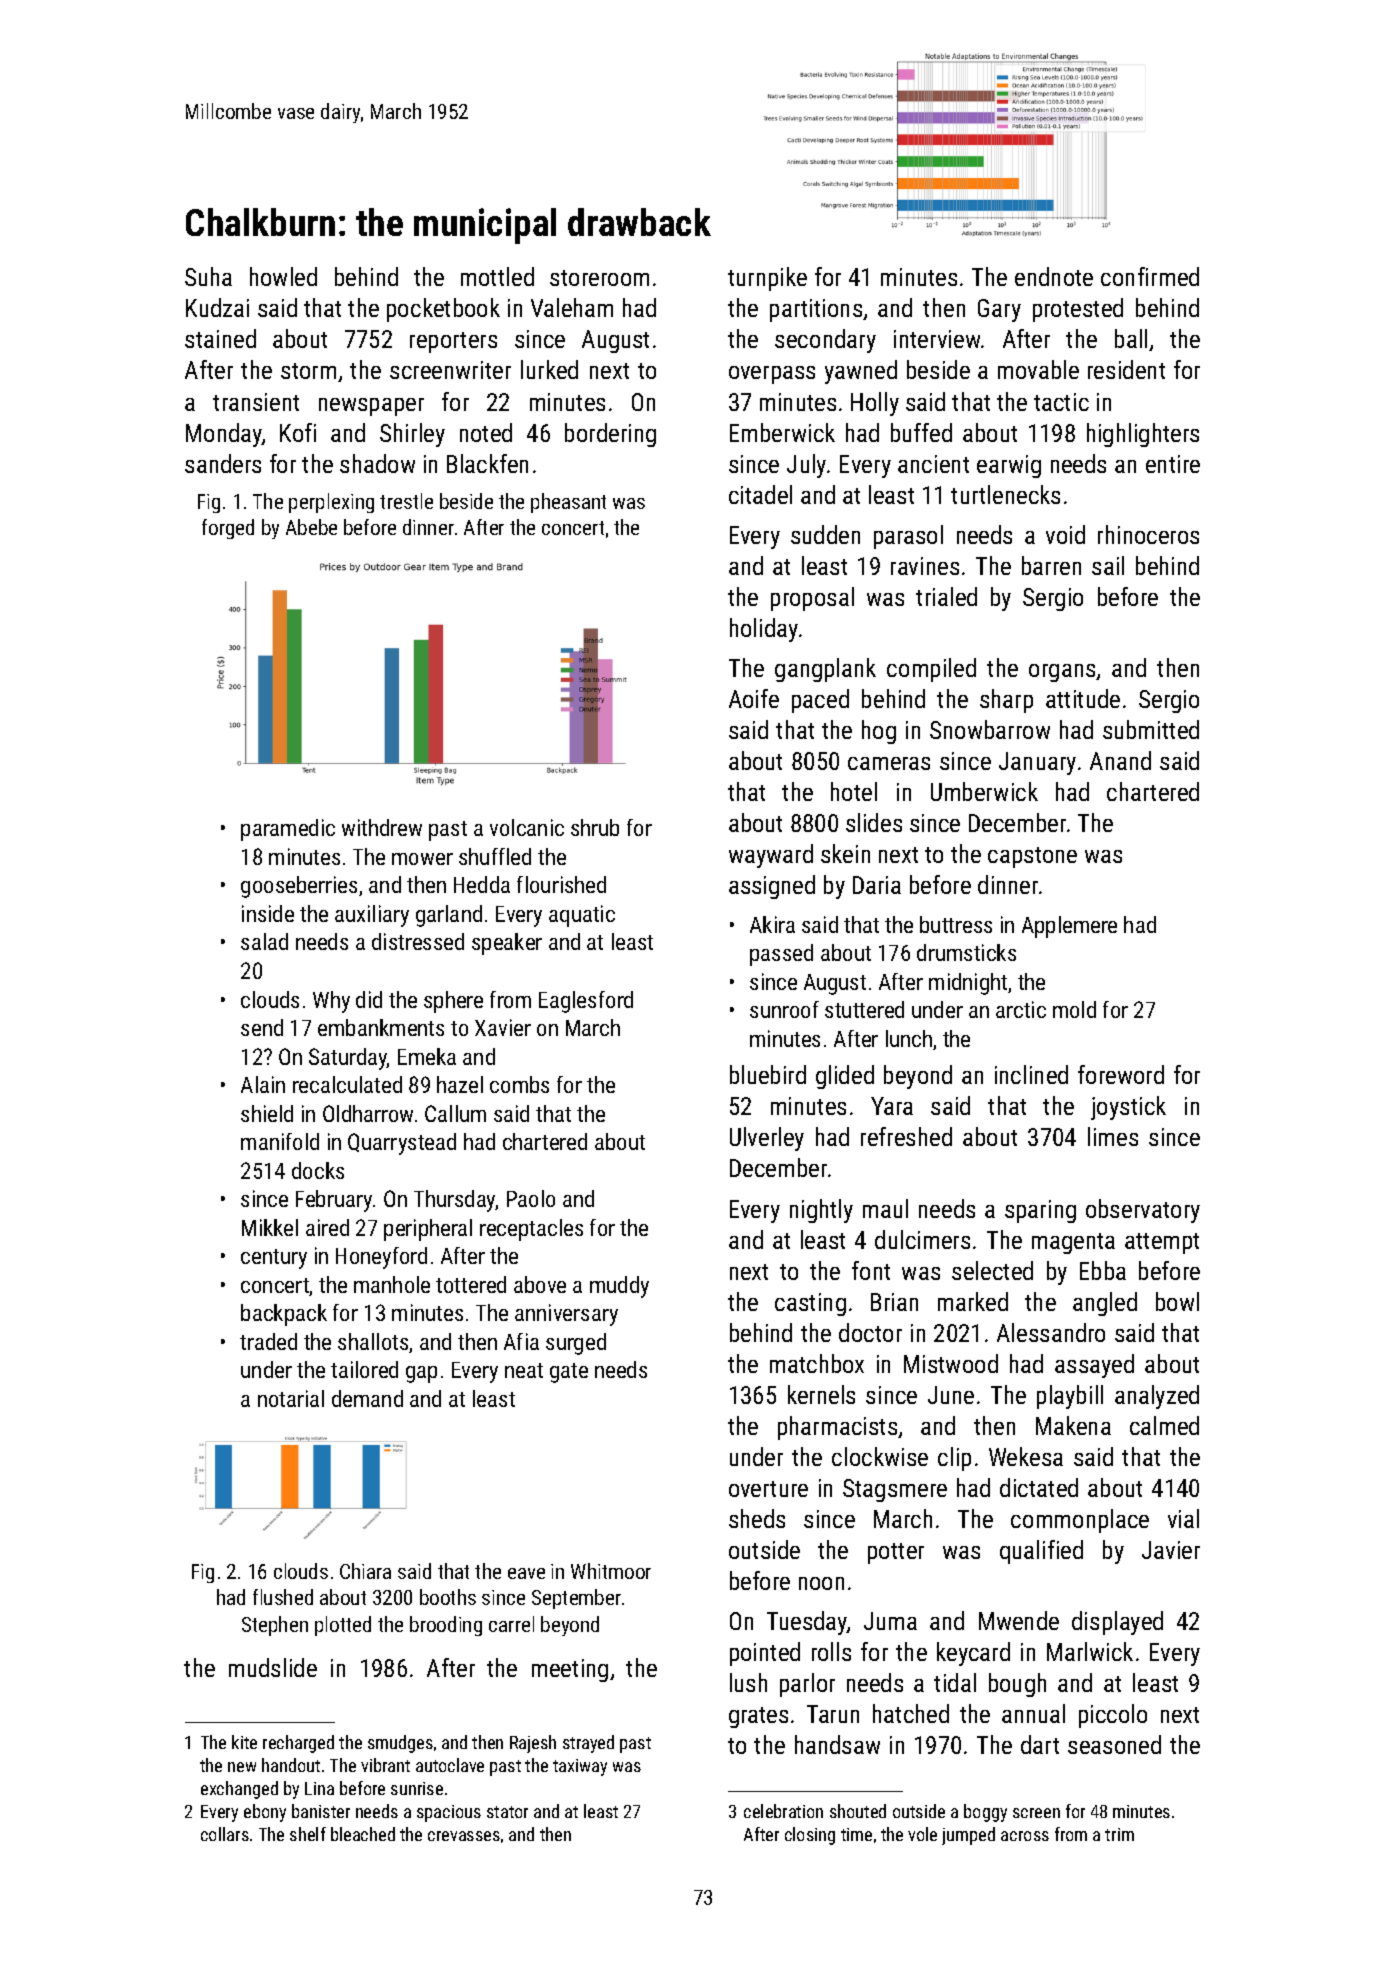 The width and height of the page is (1386, 1969). What do you see at coordinates (1119, 1834) in the page?
I see `trim` at bounding box center [1119, 1834].
